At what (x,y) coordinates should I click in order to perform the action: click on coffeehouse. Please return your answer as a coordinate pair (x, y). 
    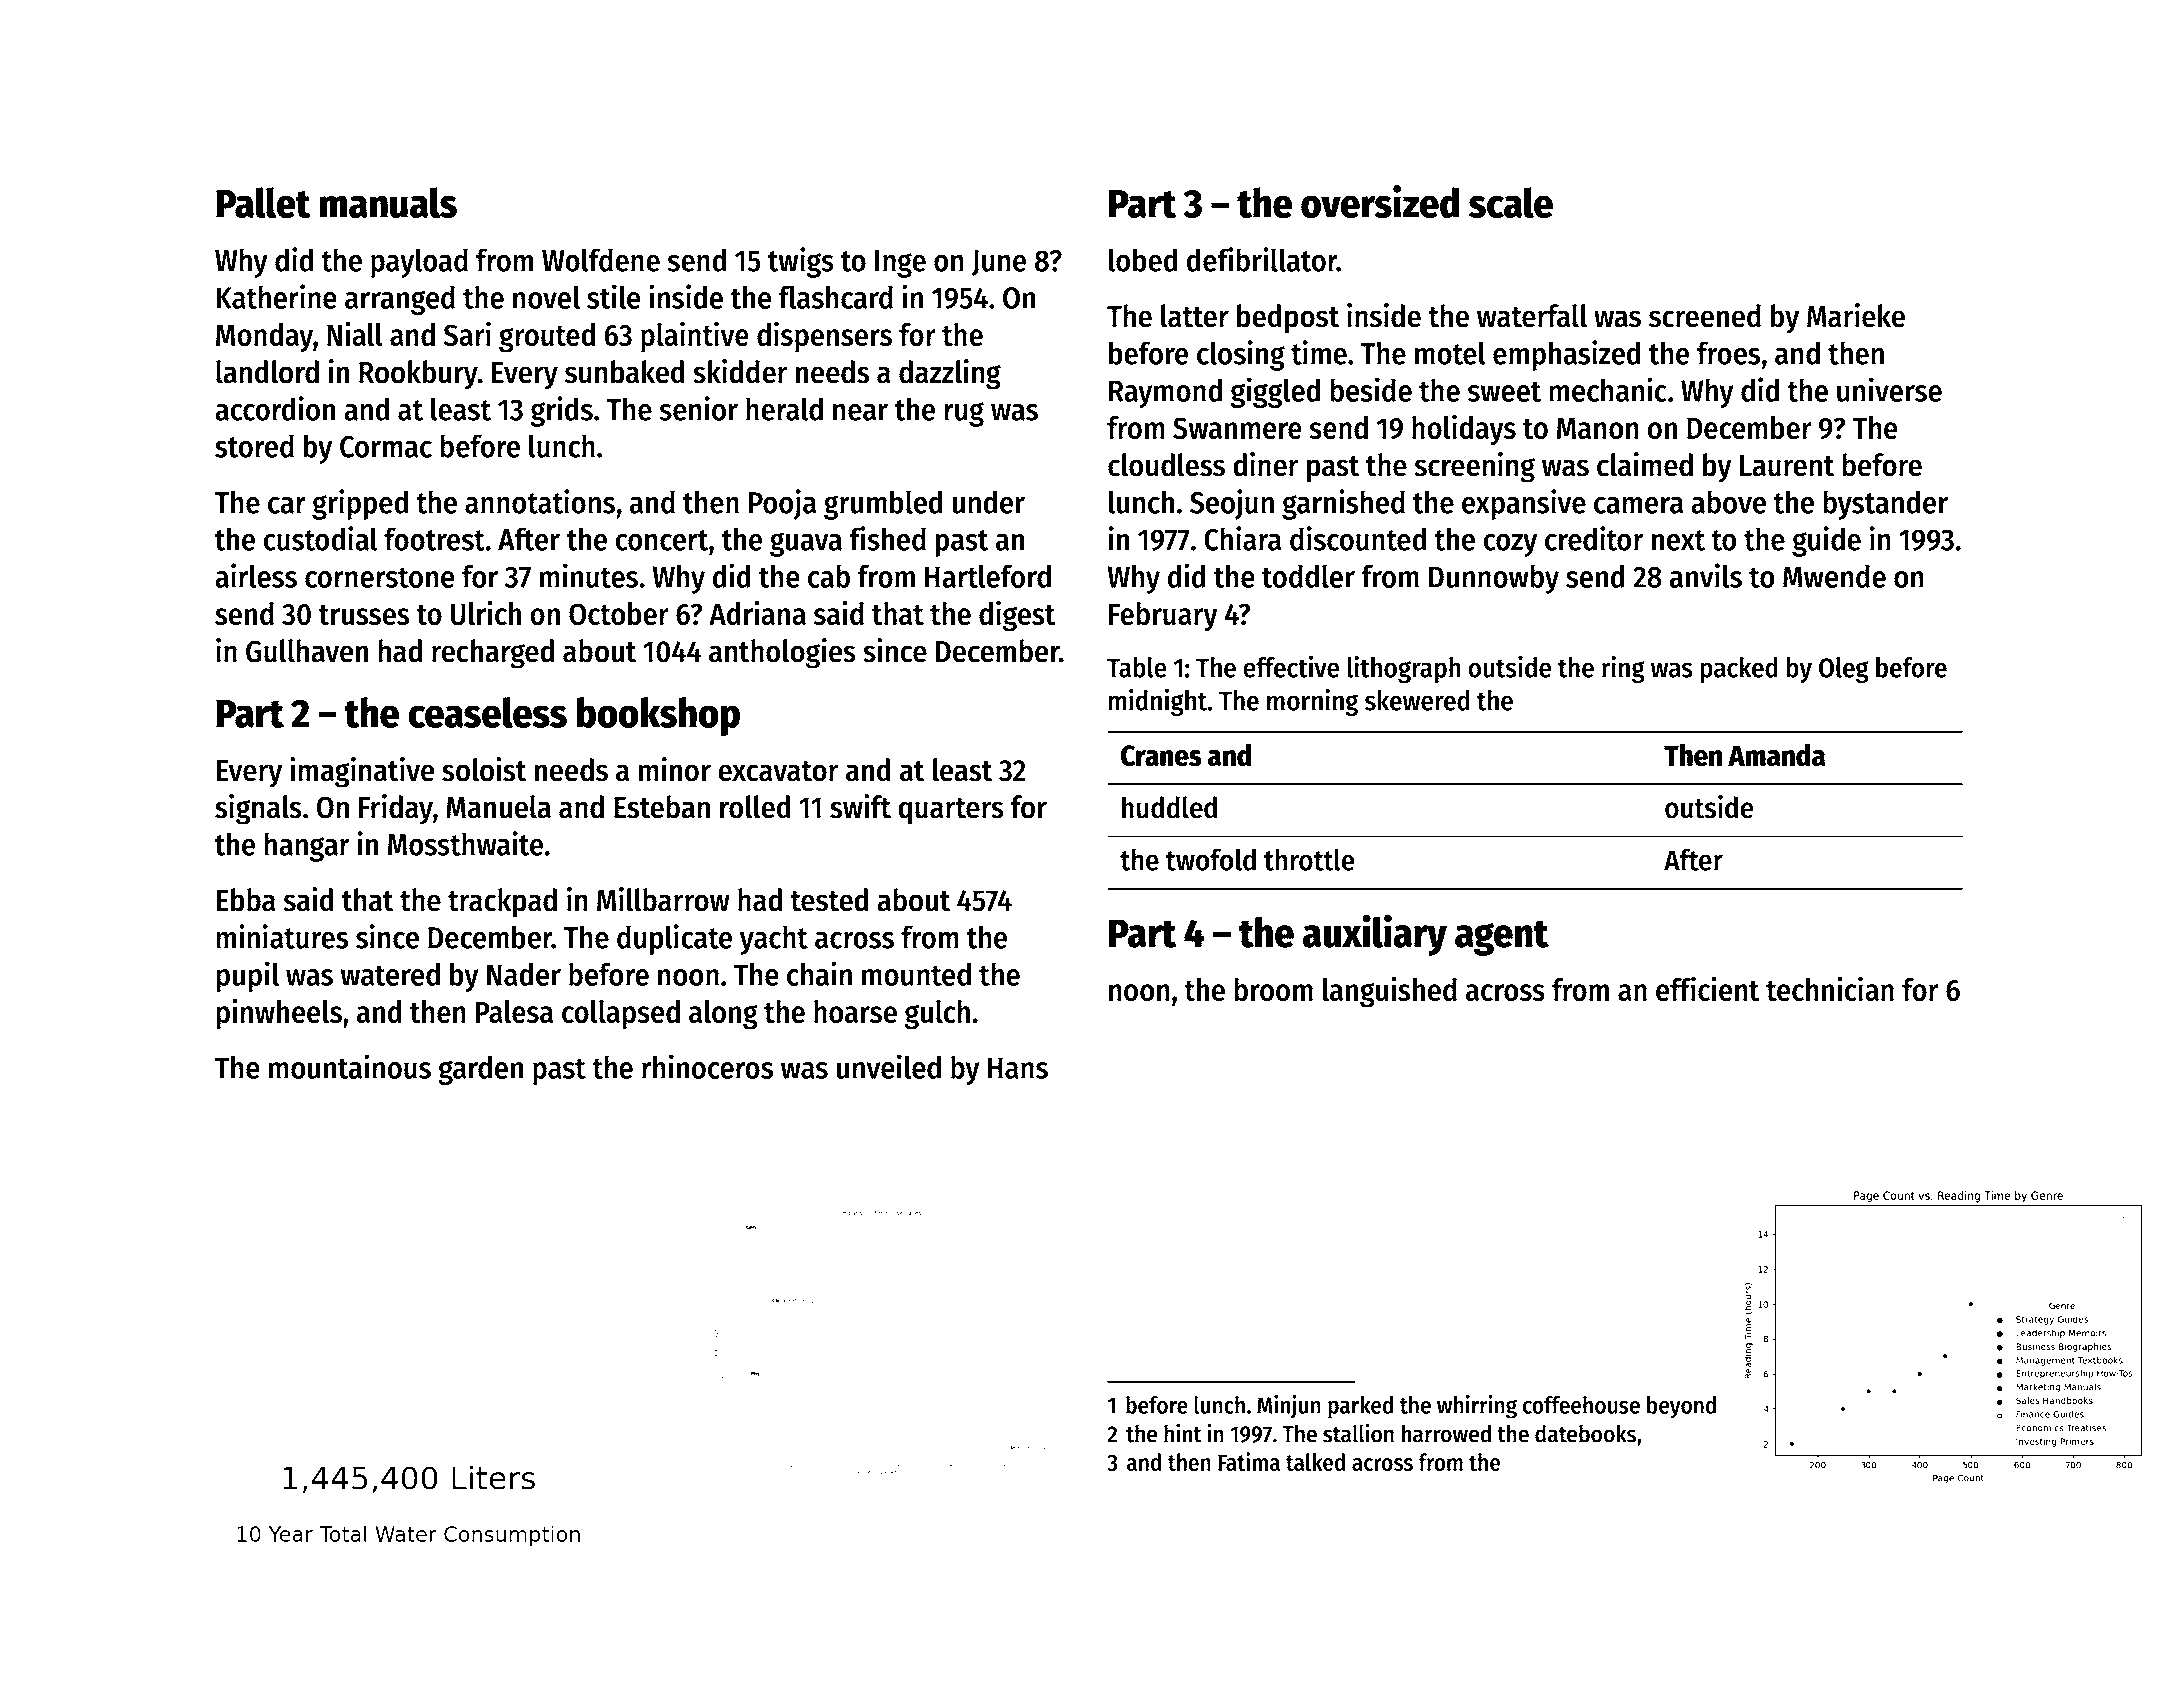
    Looking at the image, I should click on (1581, 1405).
